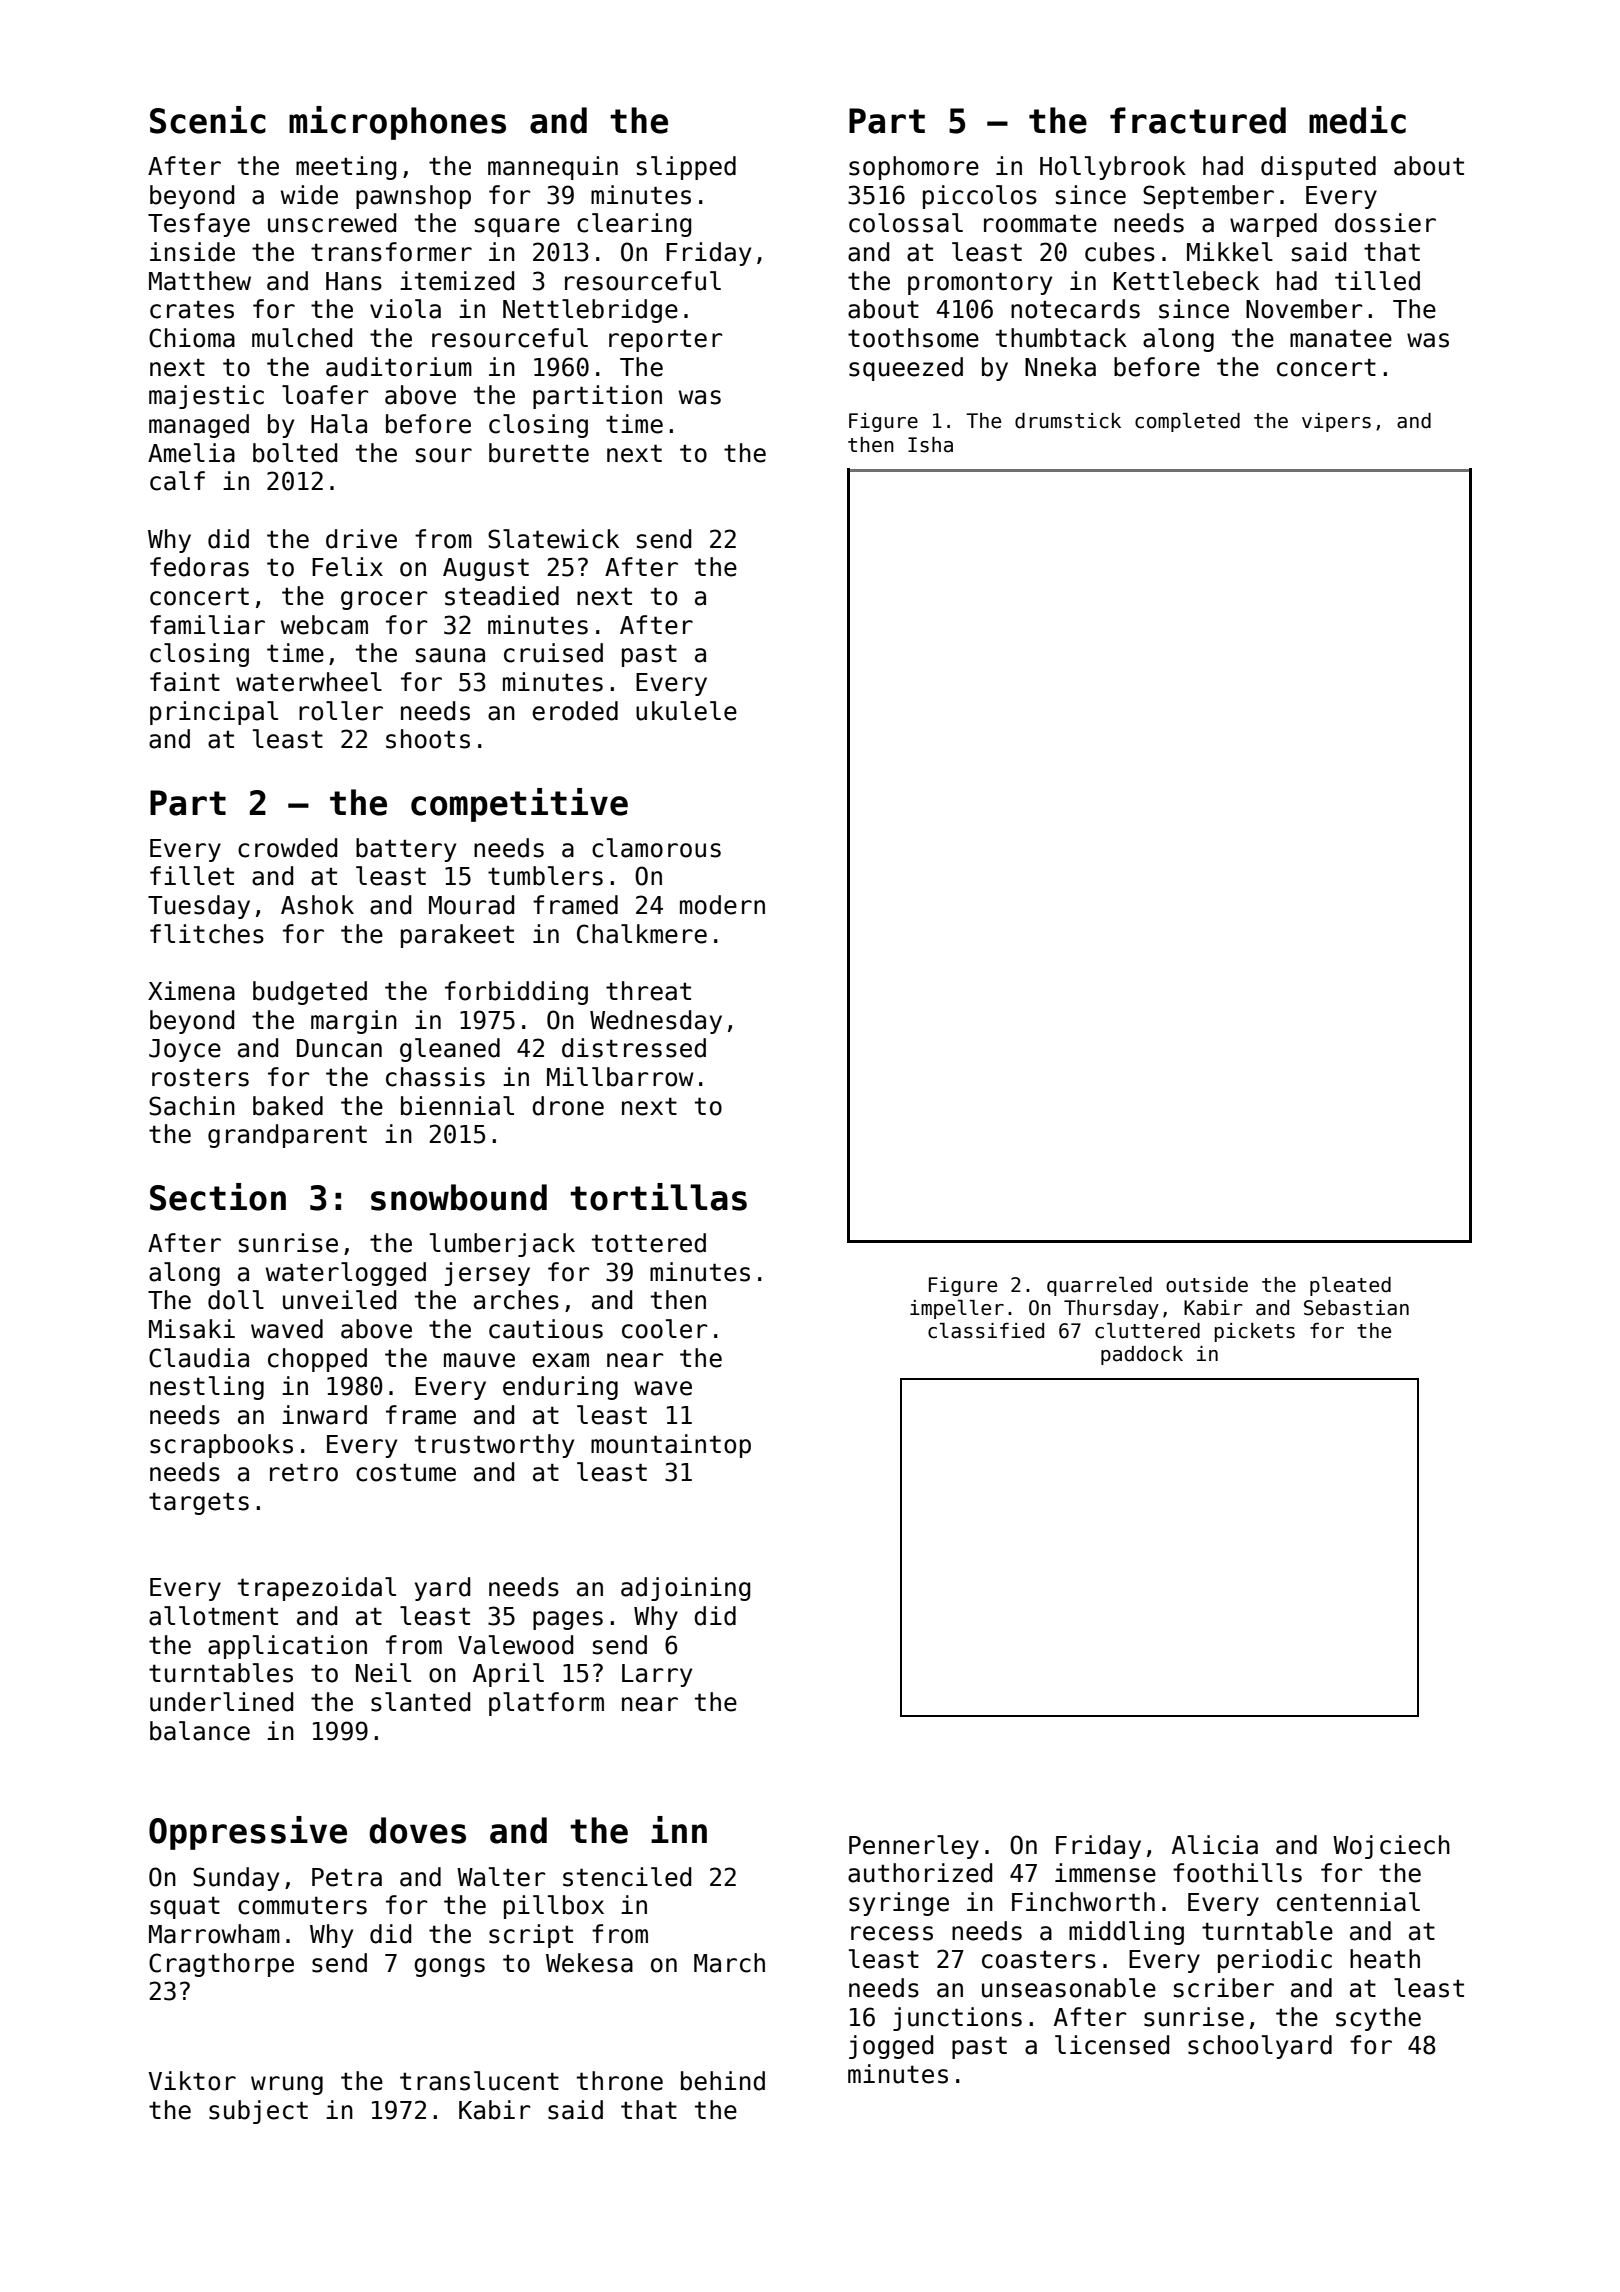 This image has height=2292, width=1620. Describe the element at coordinates (685, 1589) in the image. I see `adjoining` at that location.
